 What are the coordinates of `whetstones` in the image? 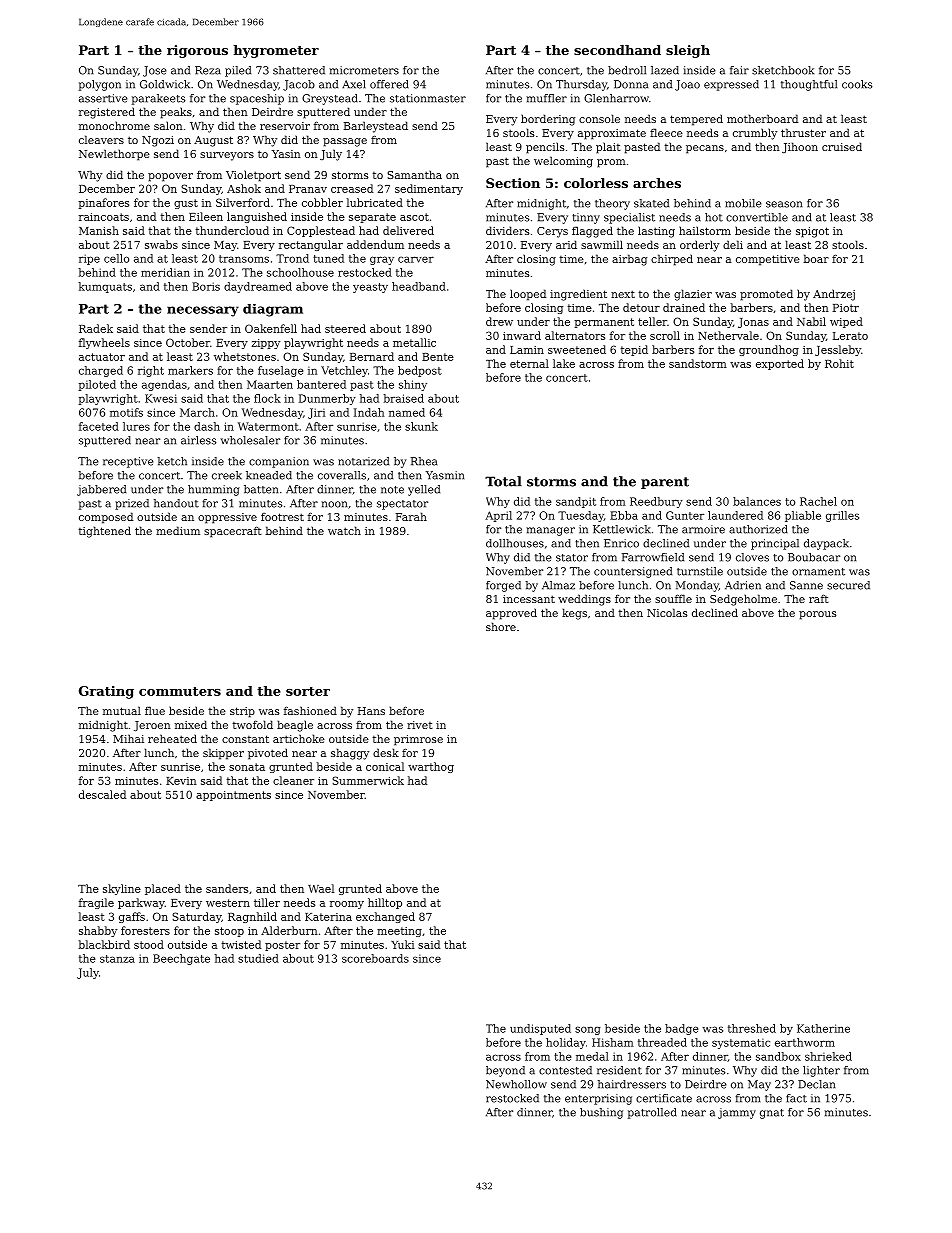 It's located at (245, 356).
